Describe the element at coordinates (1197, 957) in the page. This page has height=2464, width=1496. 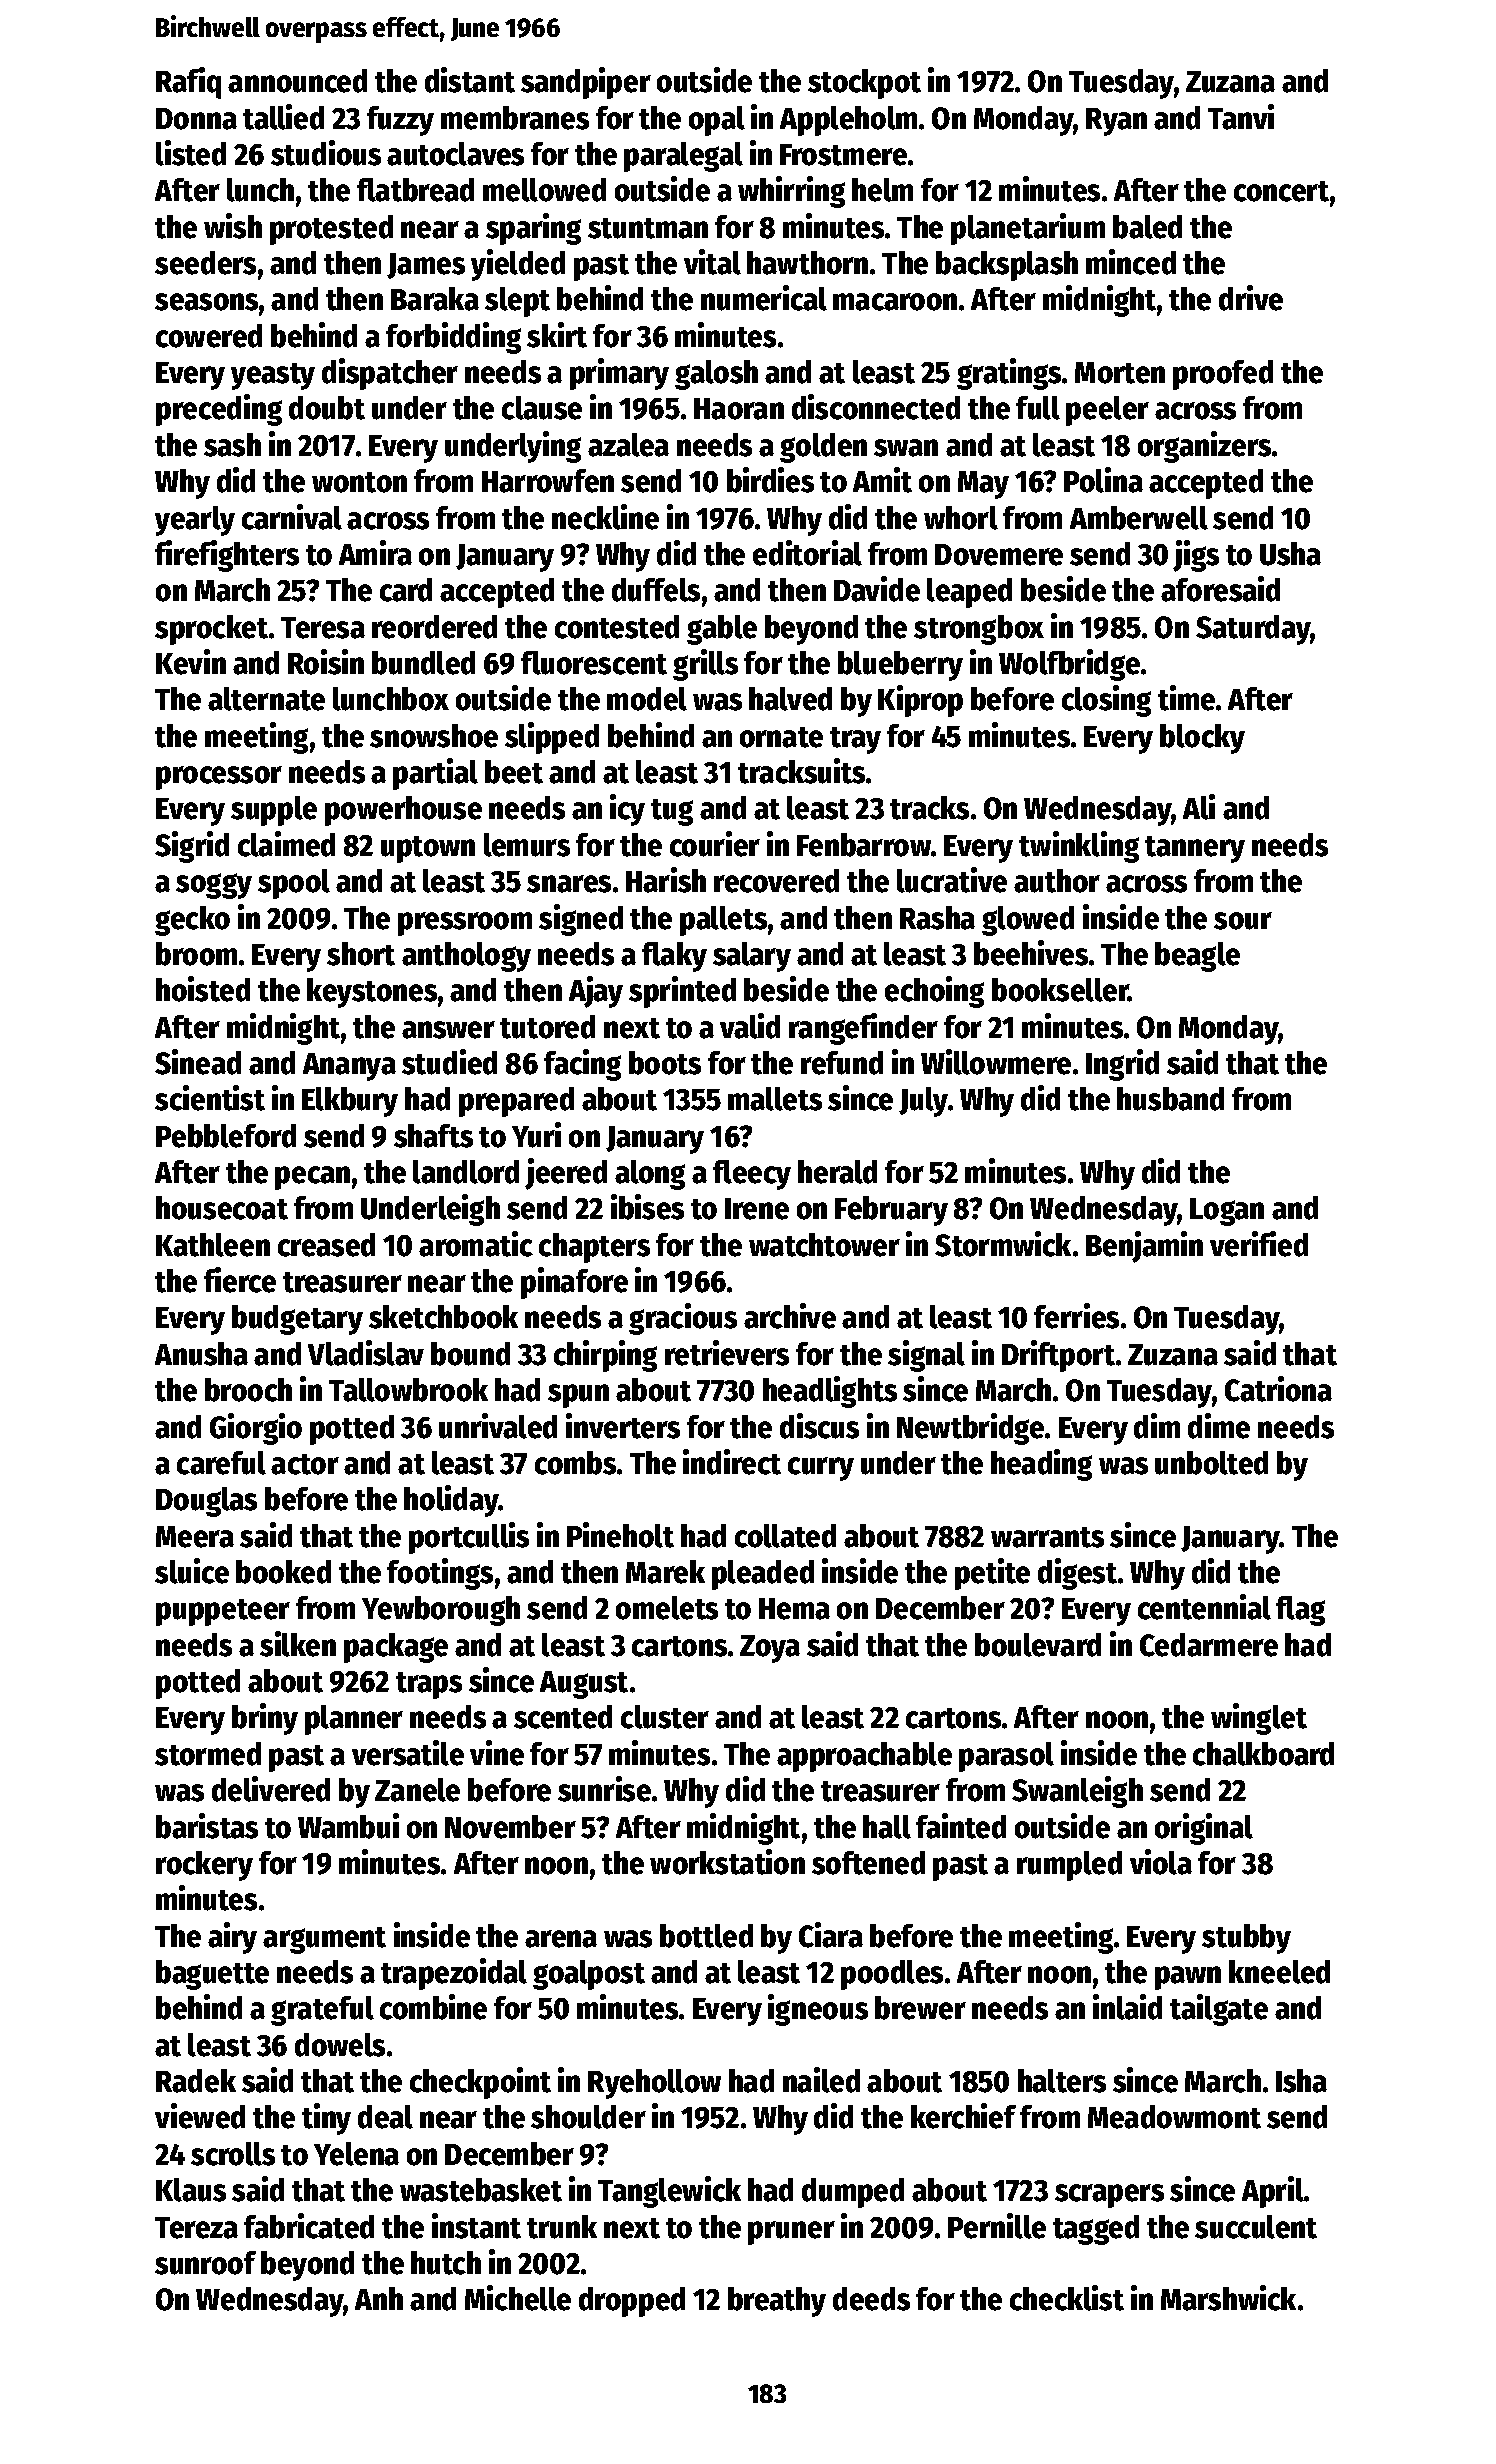
I see `beagle` at that location.
